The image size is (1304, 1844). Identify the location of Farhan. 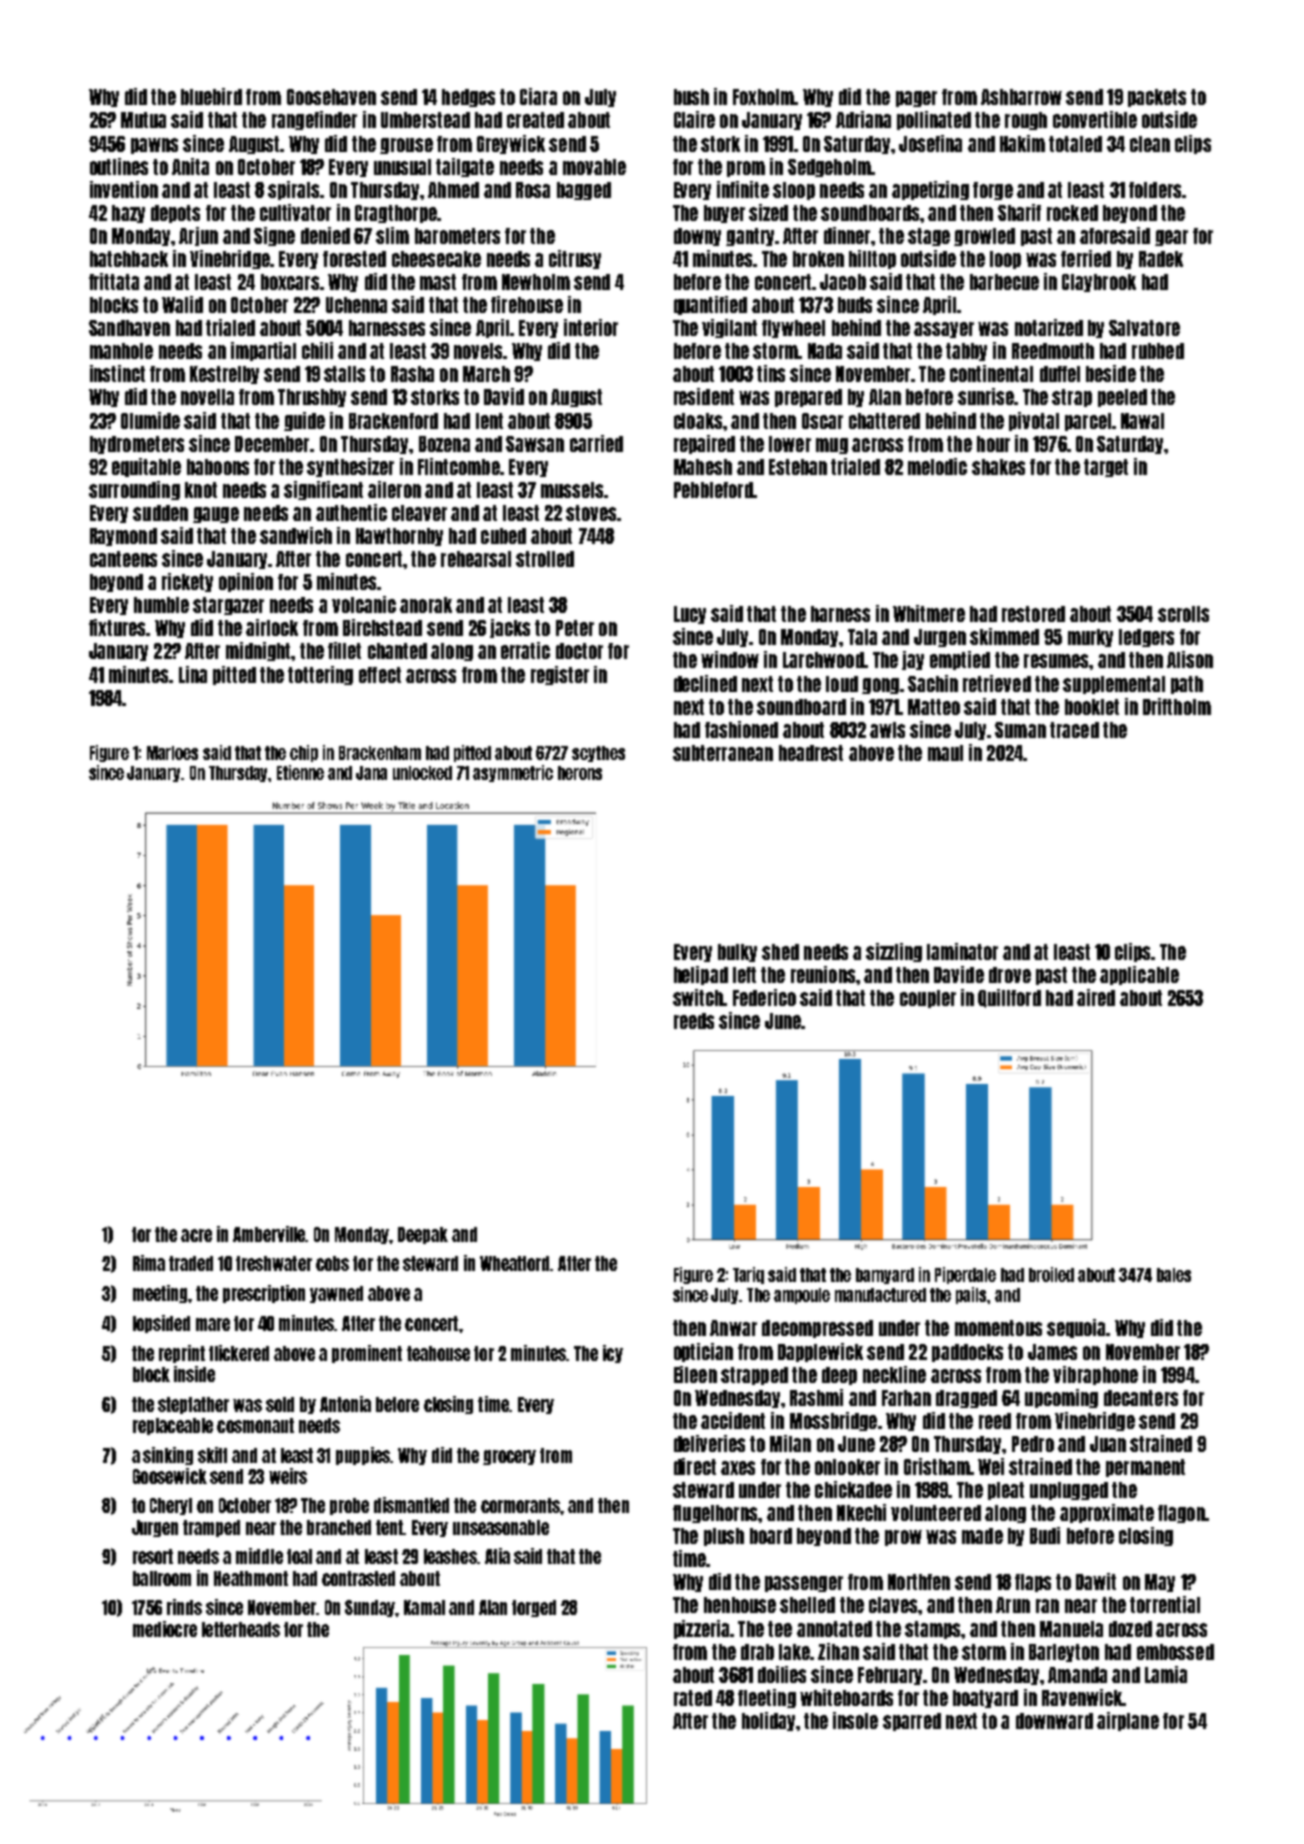
(906, 1398).
